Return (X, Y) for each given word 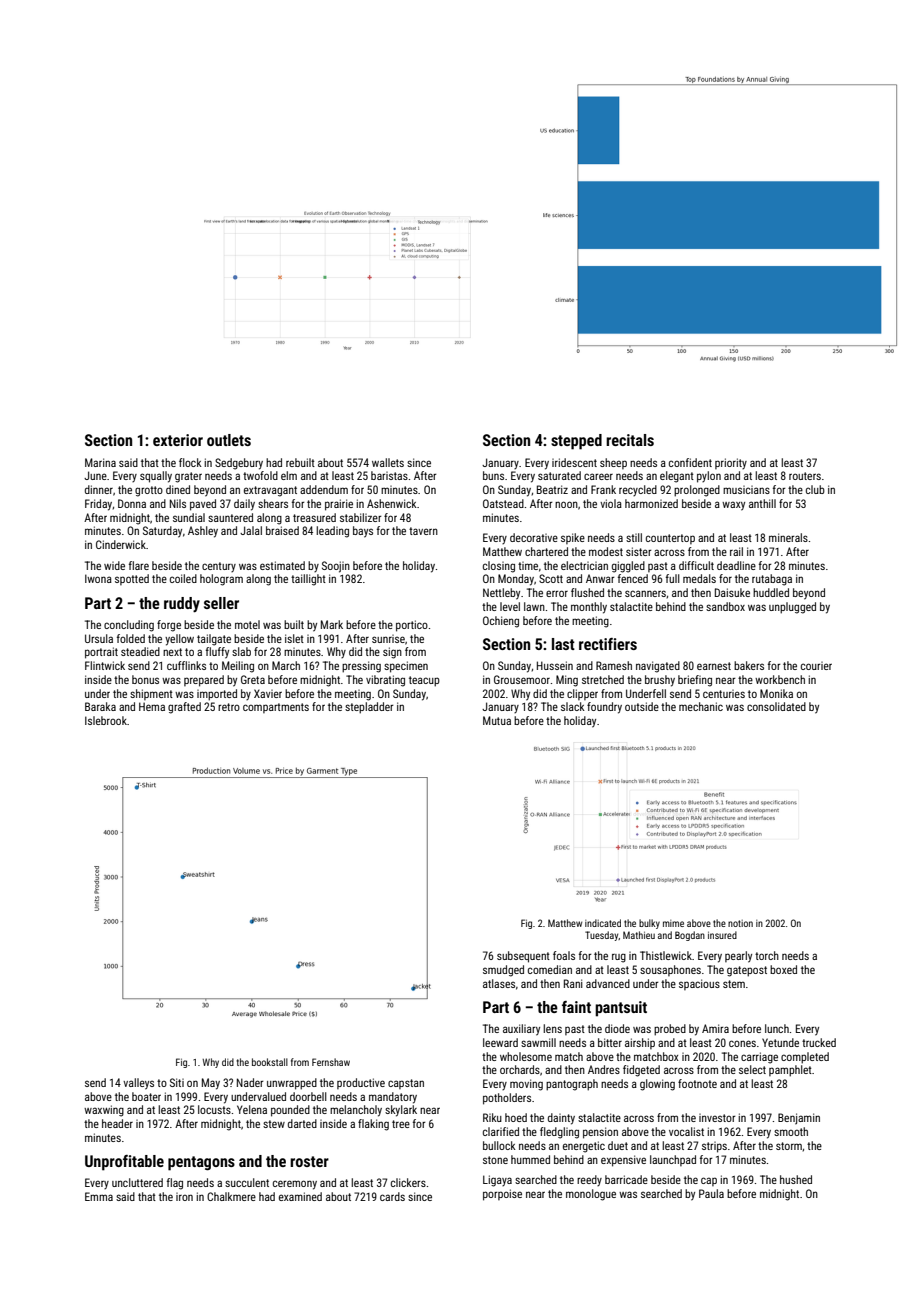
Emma (99, 1196)
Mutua (497, 720)
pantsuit (621, 1009)
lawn (534, 606)
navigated (658, 667)
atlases (499, 983)
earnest (714, 666)
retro (229, 707)
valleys (138, 1084)
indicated (603, 923)
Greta (253, 679)
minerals (788, 537)
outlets (229, 440)
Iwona (98, 578)
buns (493, 475)
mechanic (701, 706)
